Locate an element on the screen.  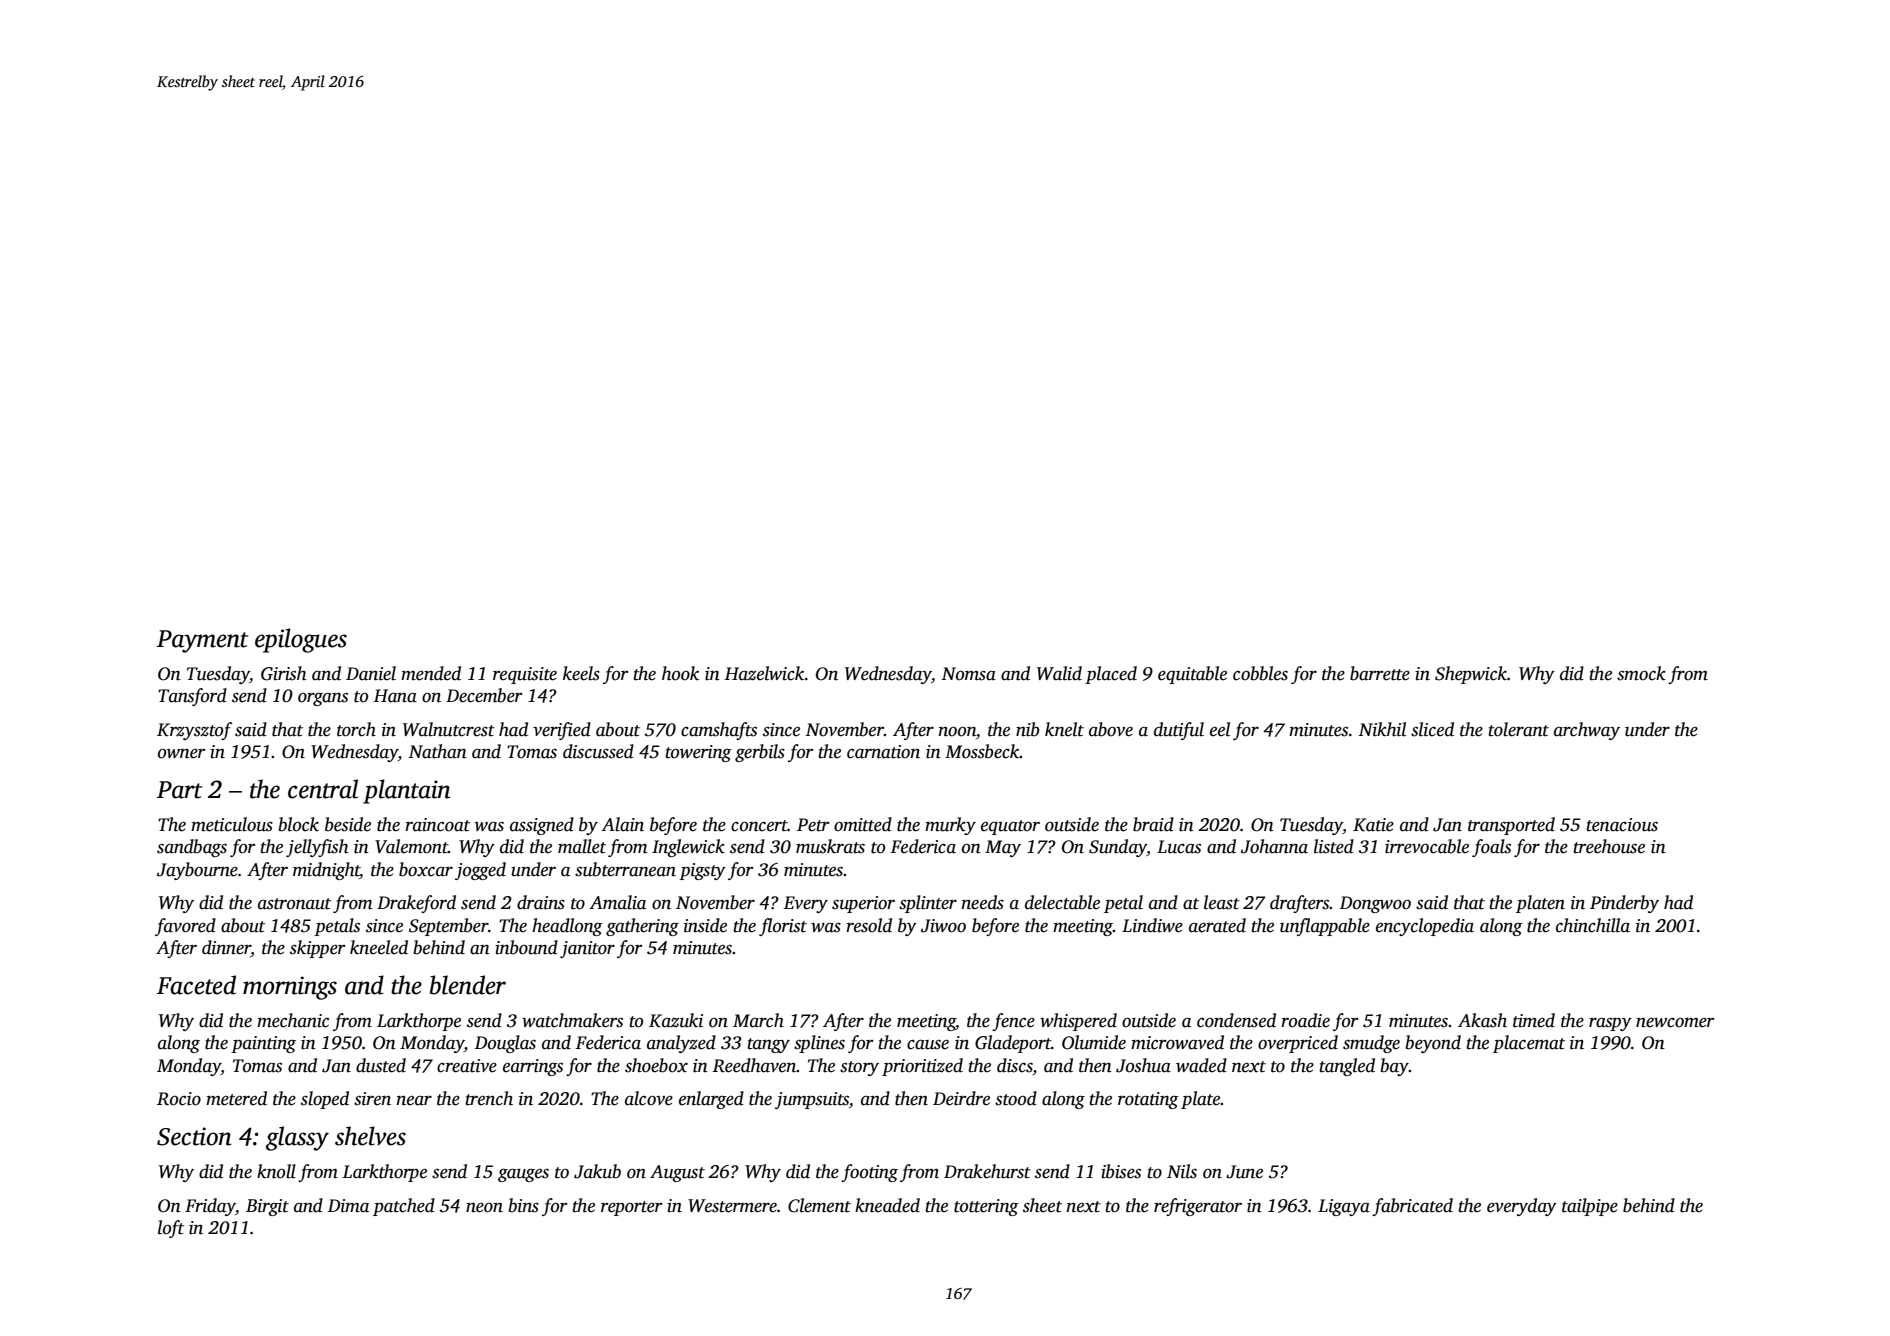
smock is located at coordinates (1641, 673).
